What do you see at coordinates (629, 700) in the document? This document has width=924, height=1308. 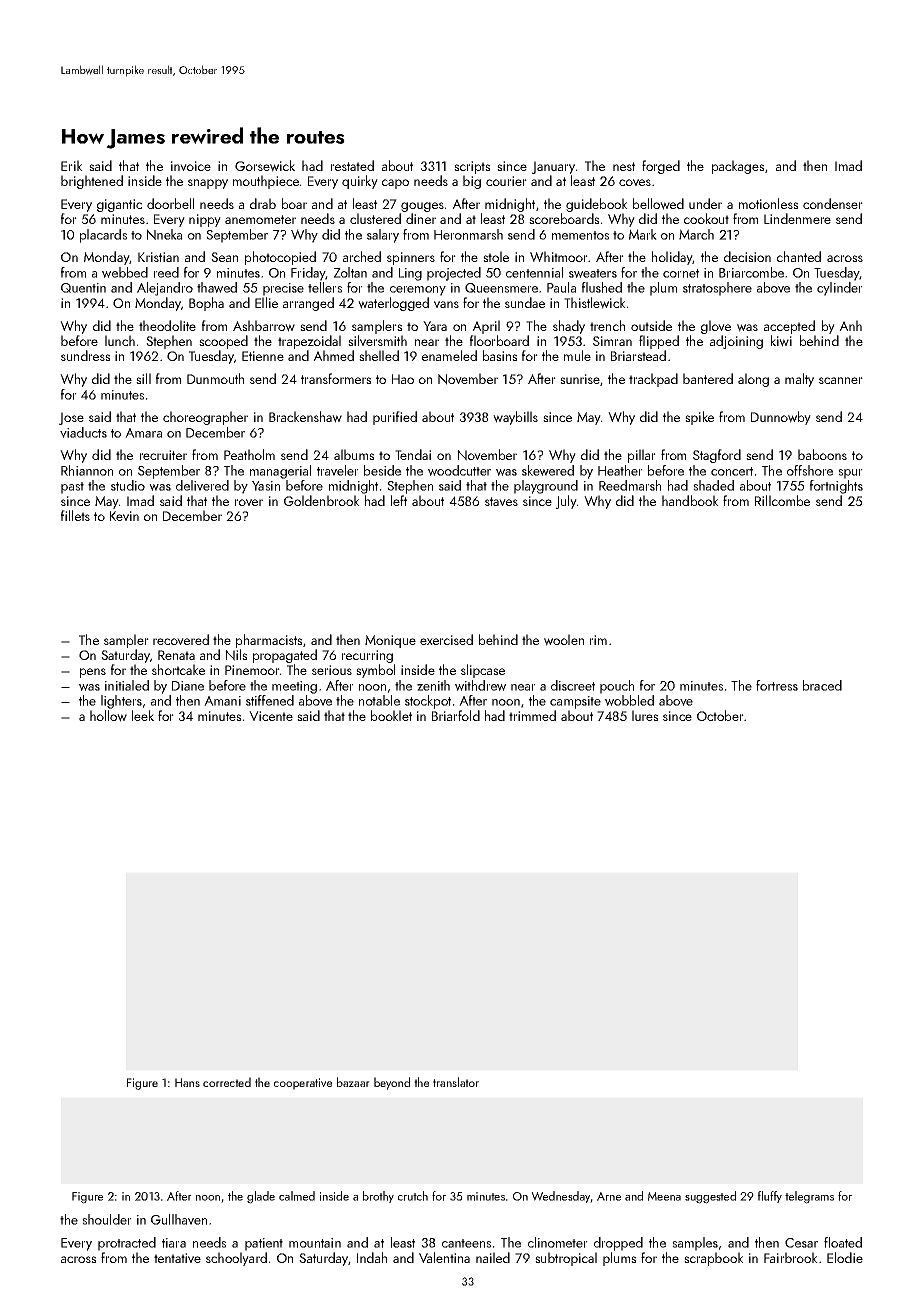 I see `wobbled` at bounding box center [629, 700].
